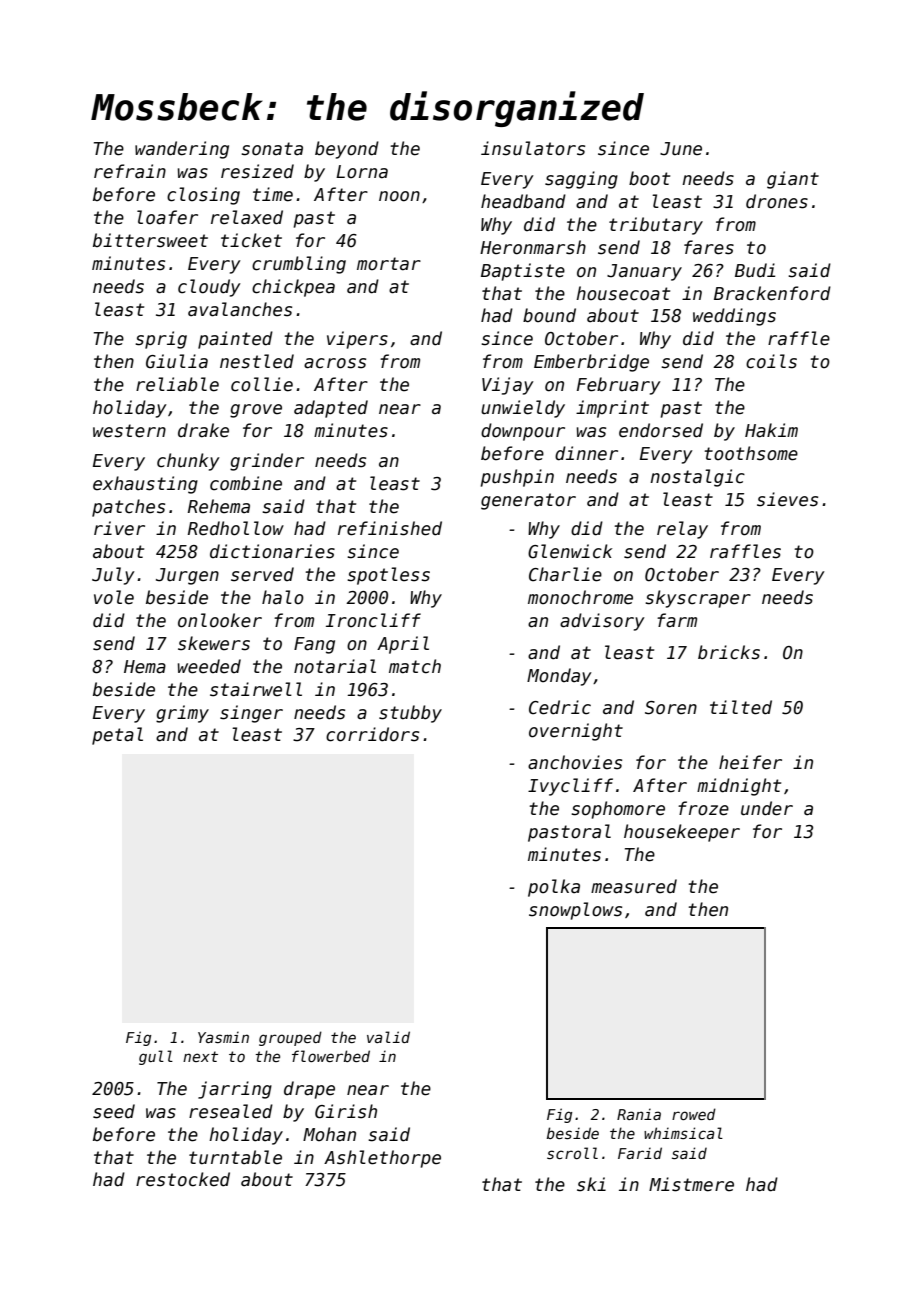 The height and width of the screenshot is (1314, 924). Describe the element at coordinates (214, 643) in the screenshot. I see `skewers` at that location.
